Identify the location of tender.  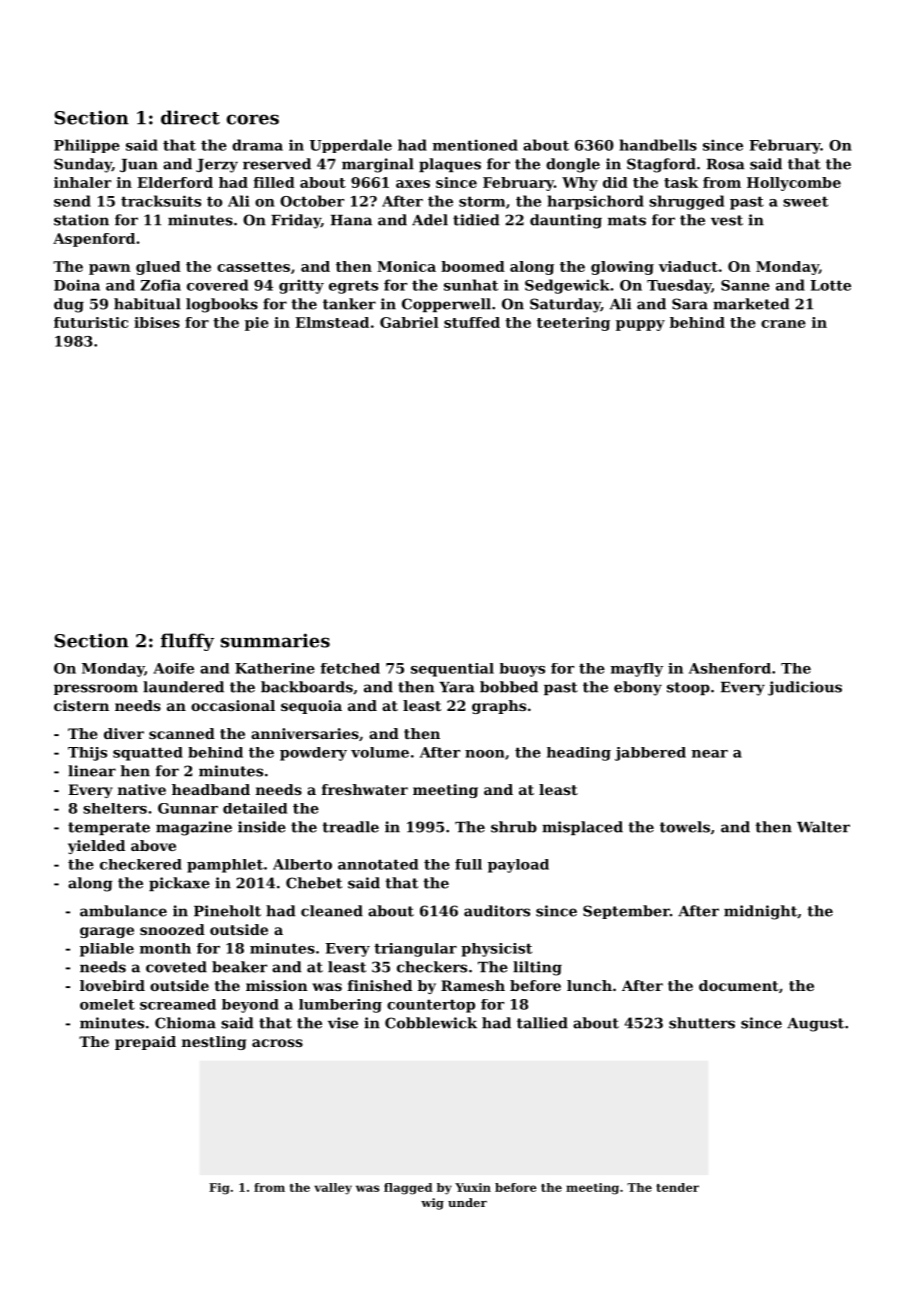
(677, 1187).
